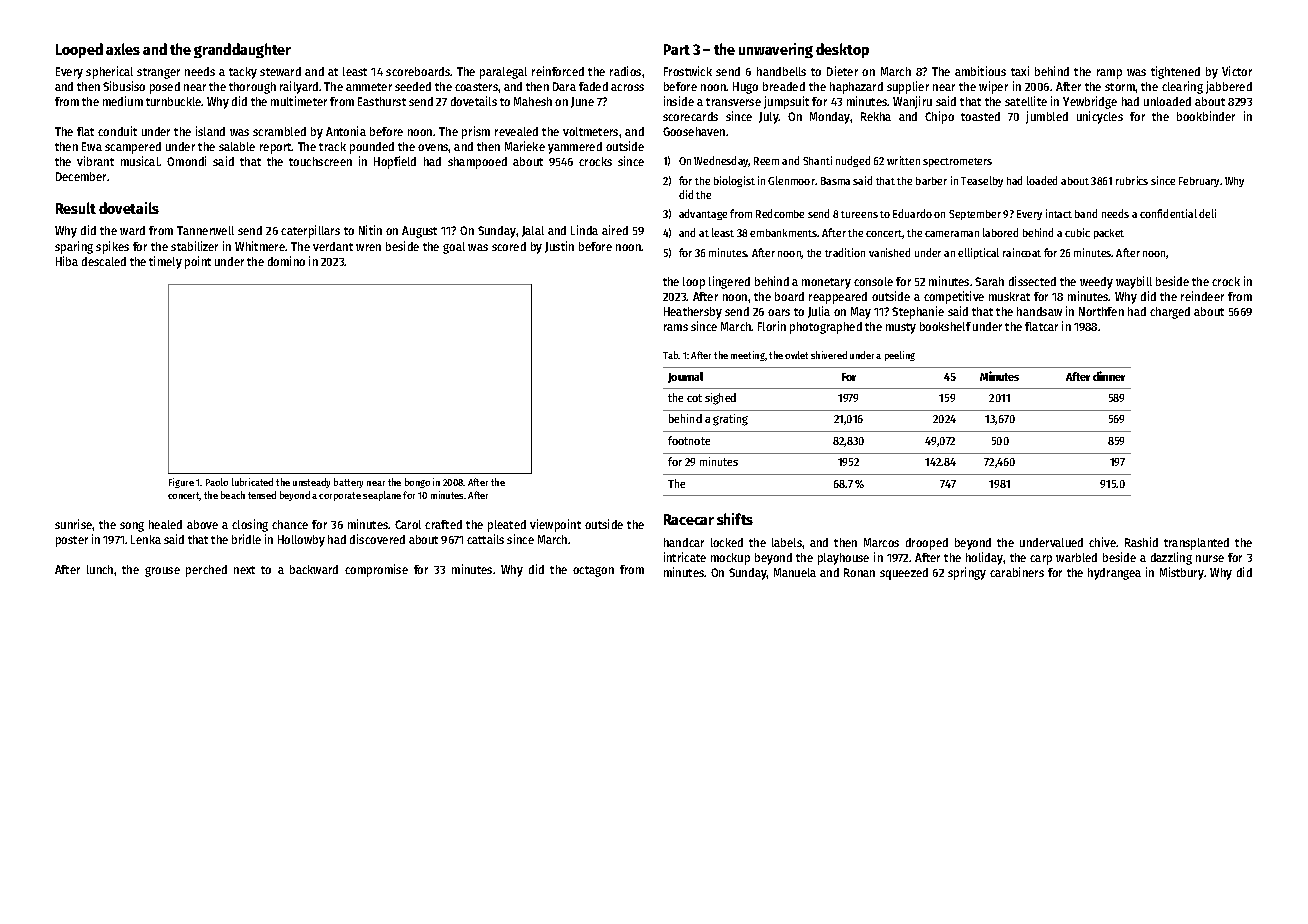 This page has height=924, width=1308. Describe the element at coordinates (1206, 116) in the page. I see `bookbinder` at that location.
